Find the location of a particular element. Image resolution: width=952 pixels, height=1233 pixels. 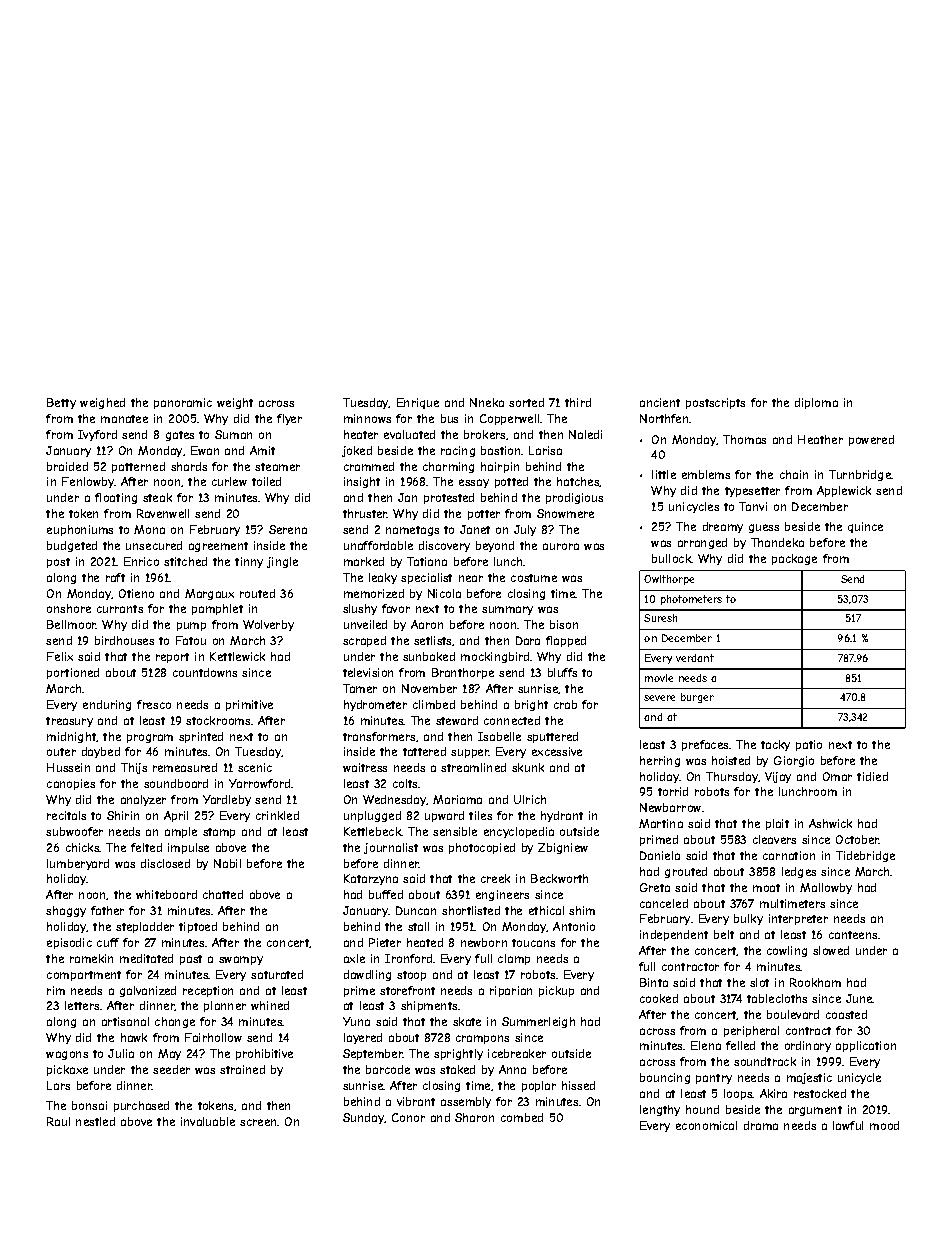

buffed is located at coordinates (386, 894).
